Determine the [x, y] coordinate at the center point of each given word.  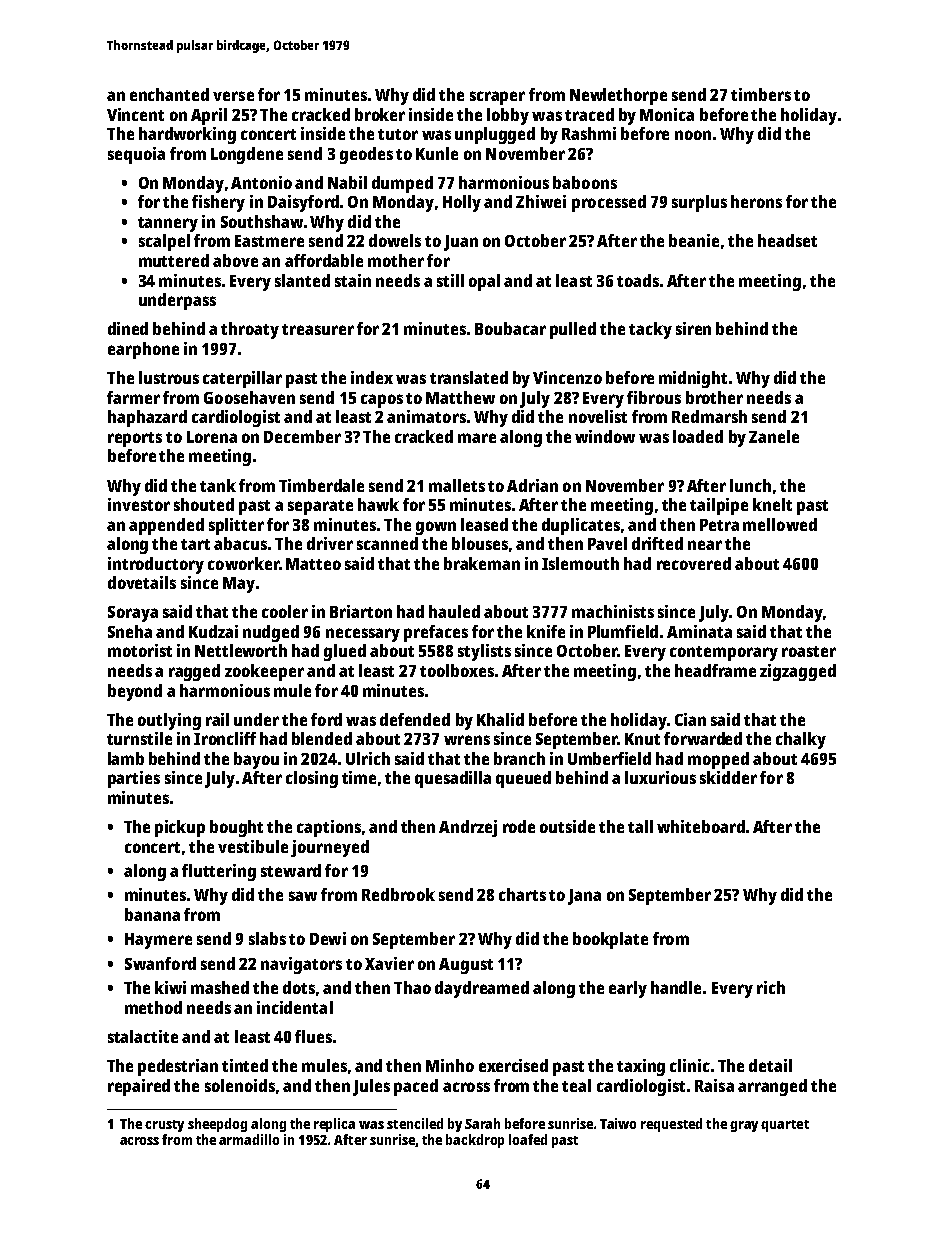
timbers [761, 94]
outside [567, 826]
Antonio [261, 182]
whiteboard [701, 826]
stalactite [143, 1036]
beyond [135, 692]
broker [380, 114]
